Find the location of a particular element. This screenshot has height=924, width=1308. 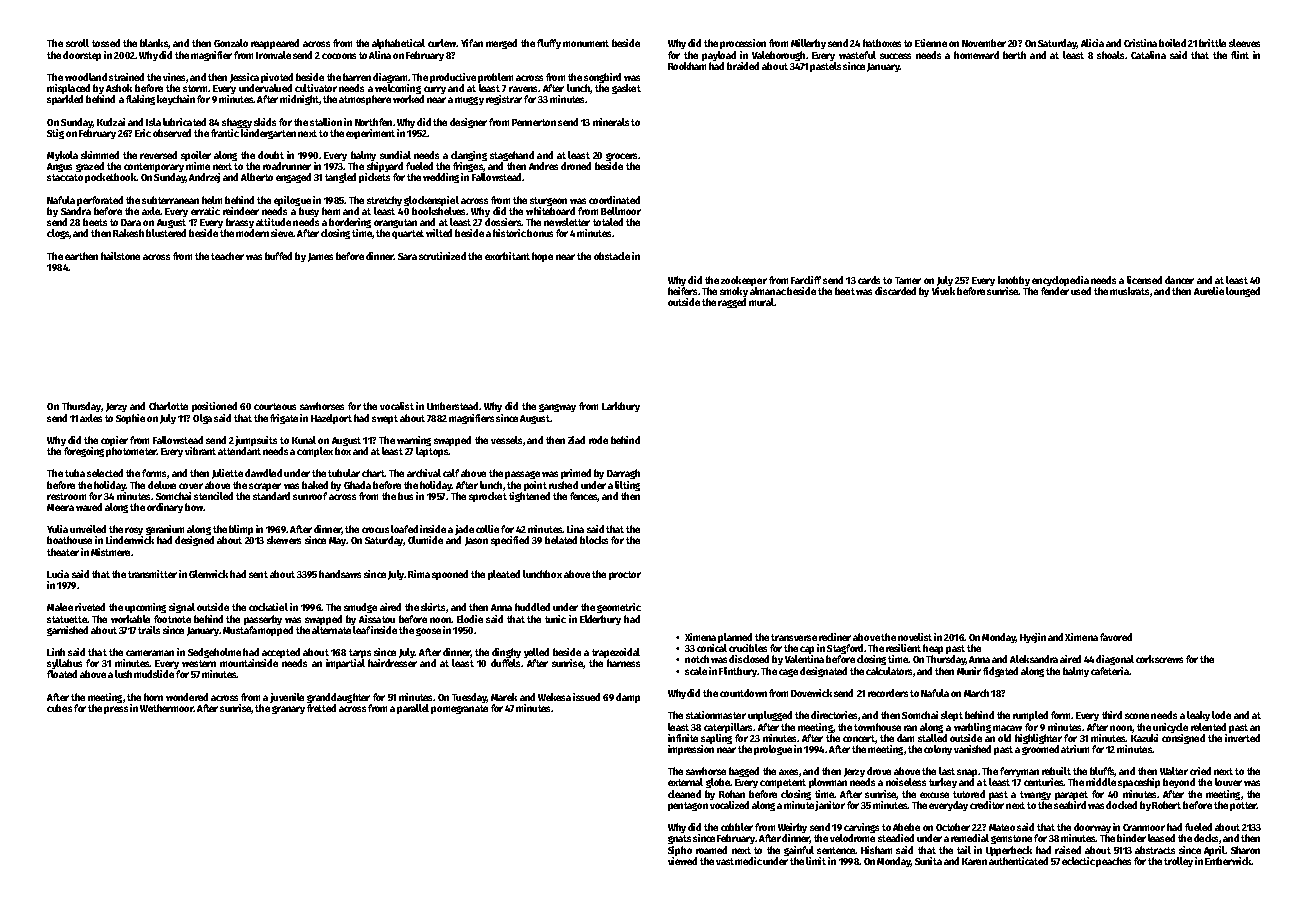

sleeves is located at coordinates (1244, 43).
